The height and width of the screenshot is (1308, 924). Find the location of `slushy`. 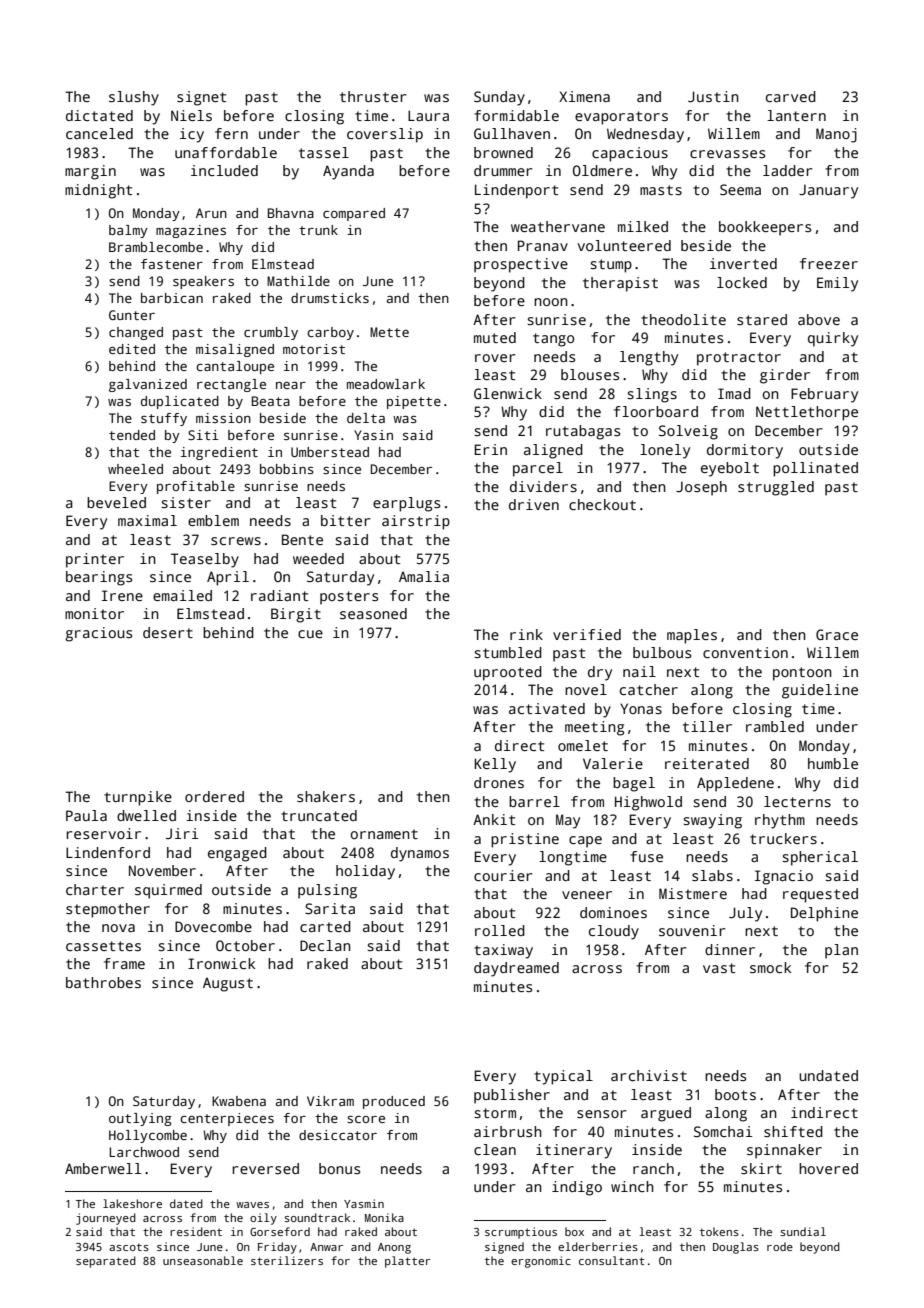

slushy is located at coordinates (134, 98).
